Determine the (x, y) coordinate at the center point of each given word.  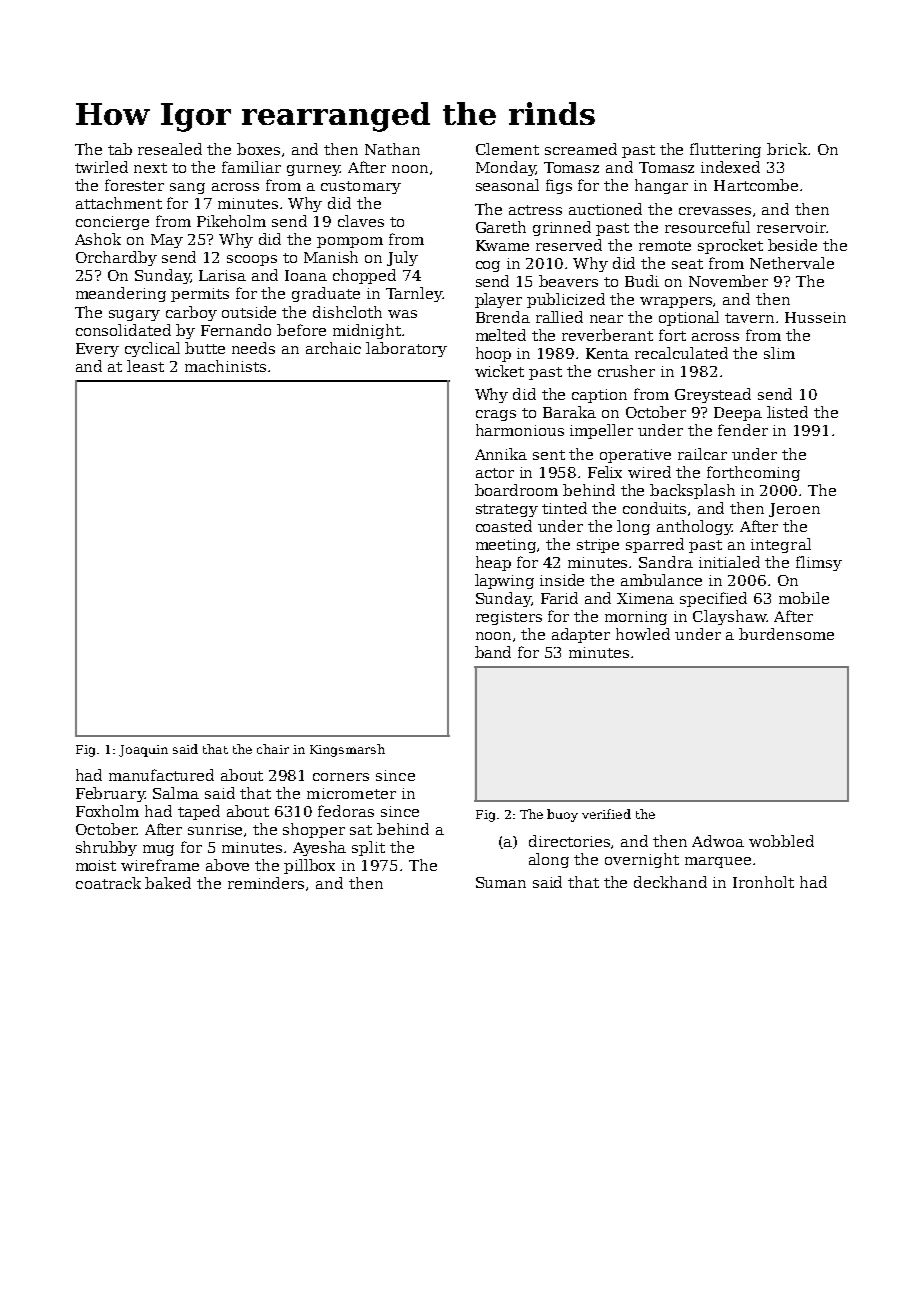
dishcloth (347, 312)
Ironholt (763, 882)
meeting (506, 546)
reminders (266, 883)
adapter (581, 635)
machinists (225, 366)
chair (273, 749)
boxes (258, 149)
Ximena (645, 598)
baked (168, 883)
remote (665, 246)
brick (787, 149)
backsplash (692, 491)
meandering (121, 294)
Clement (507, 149)
